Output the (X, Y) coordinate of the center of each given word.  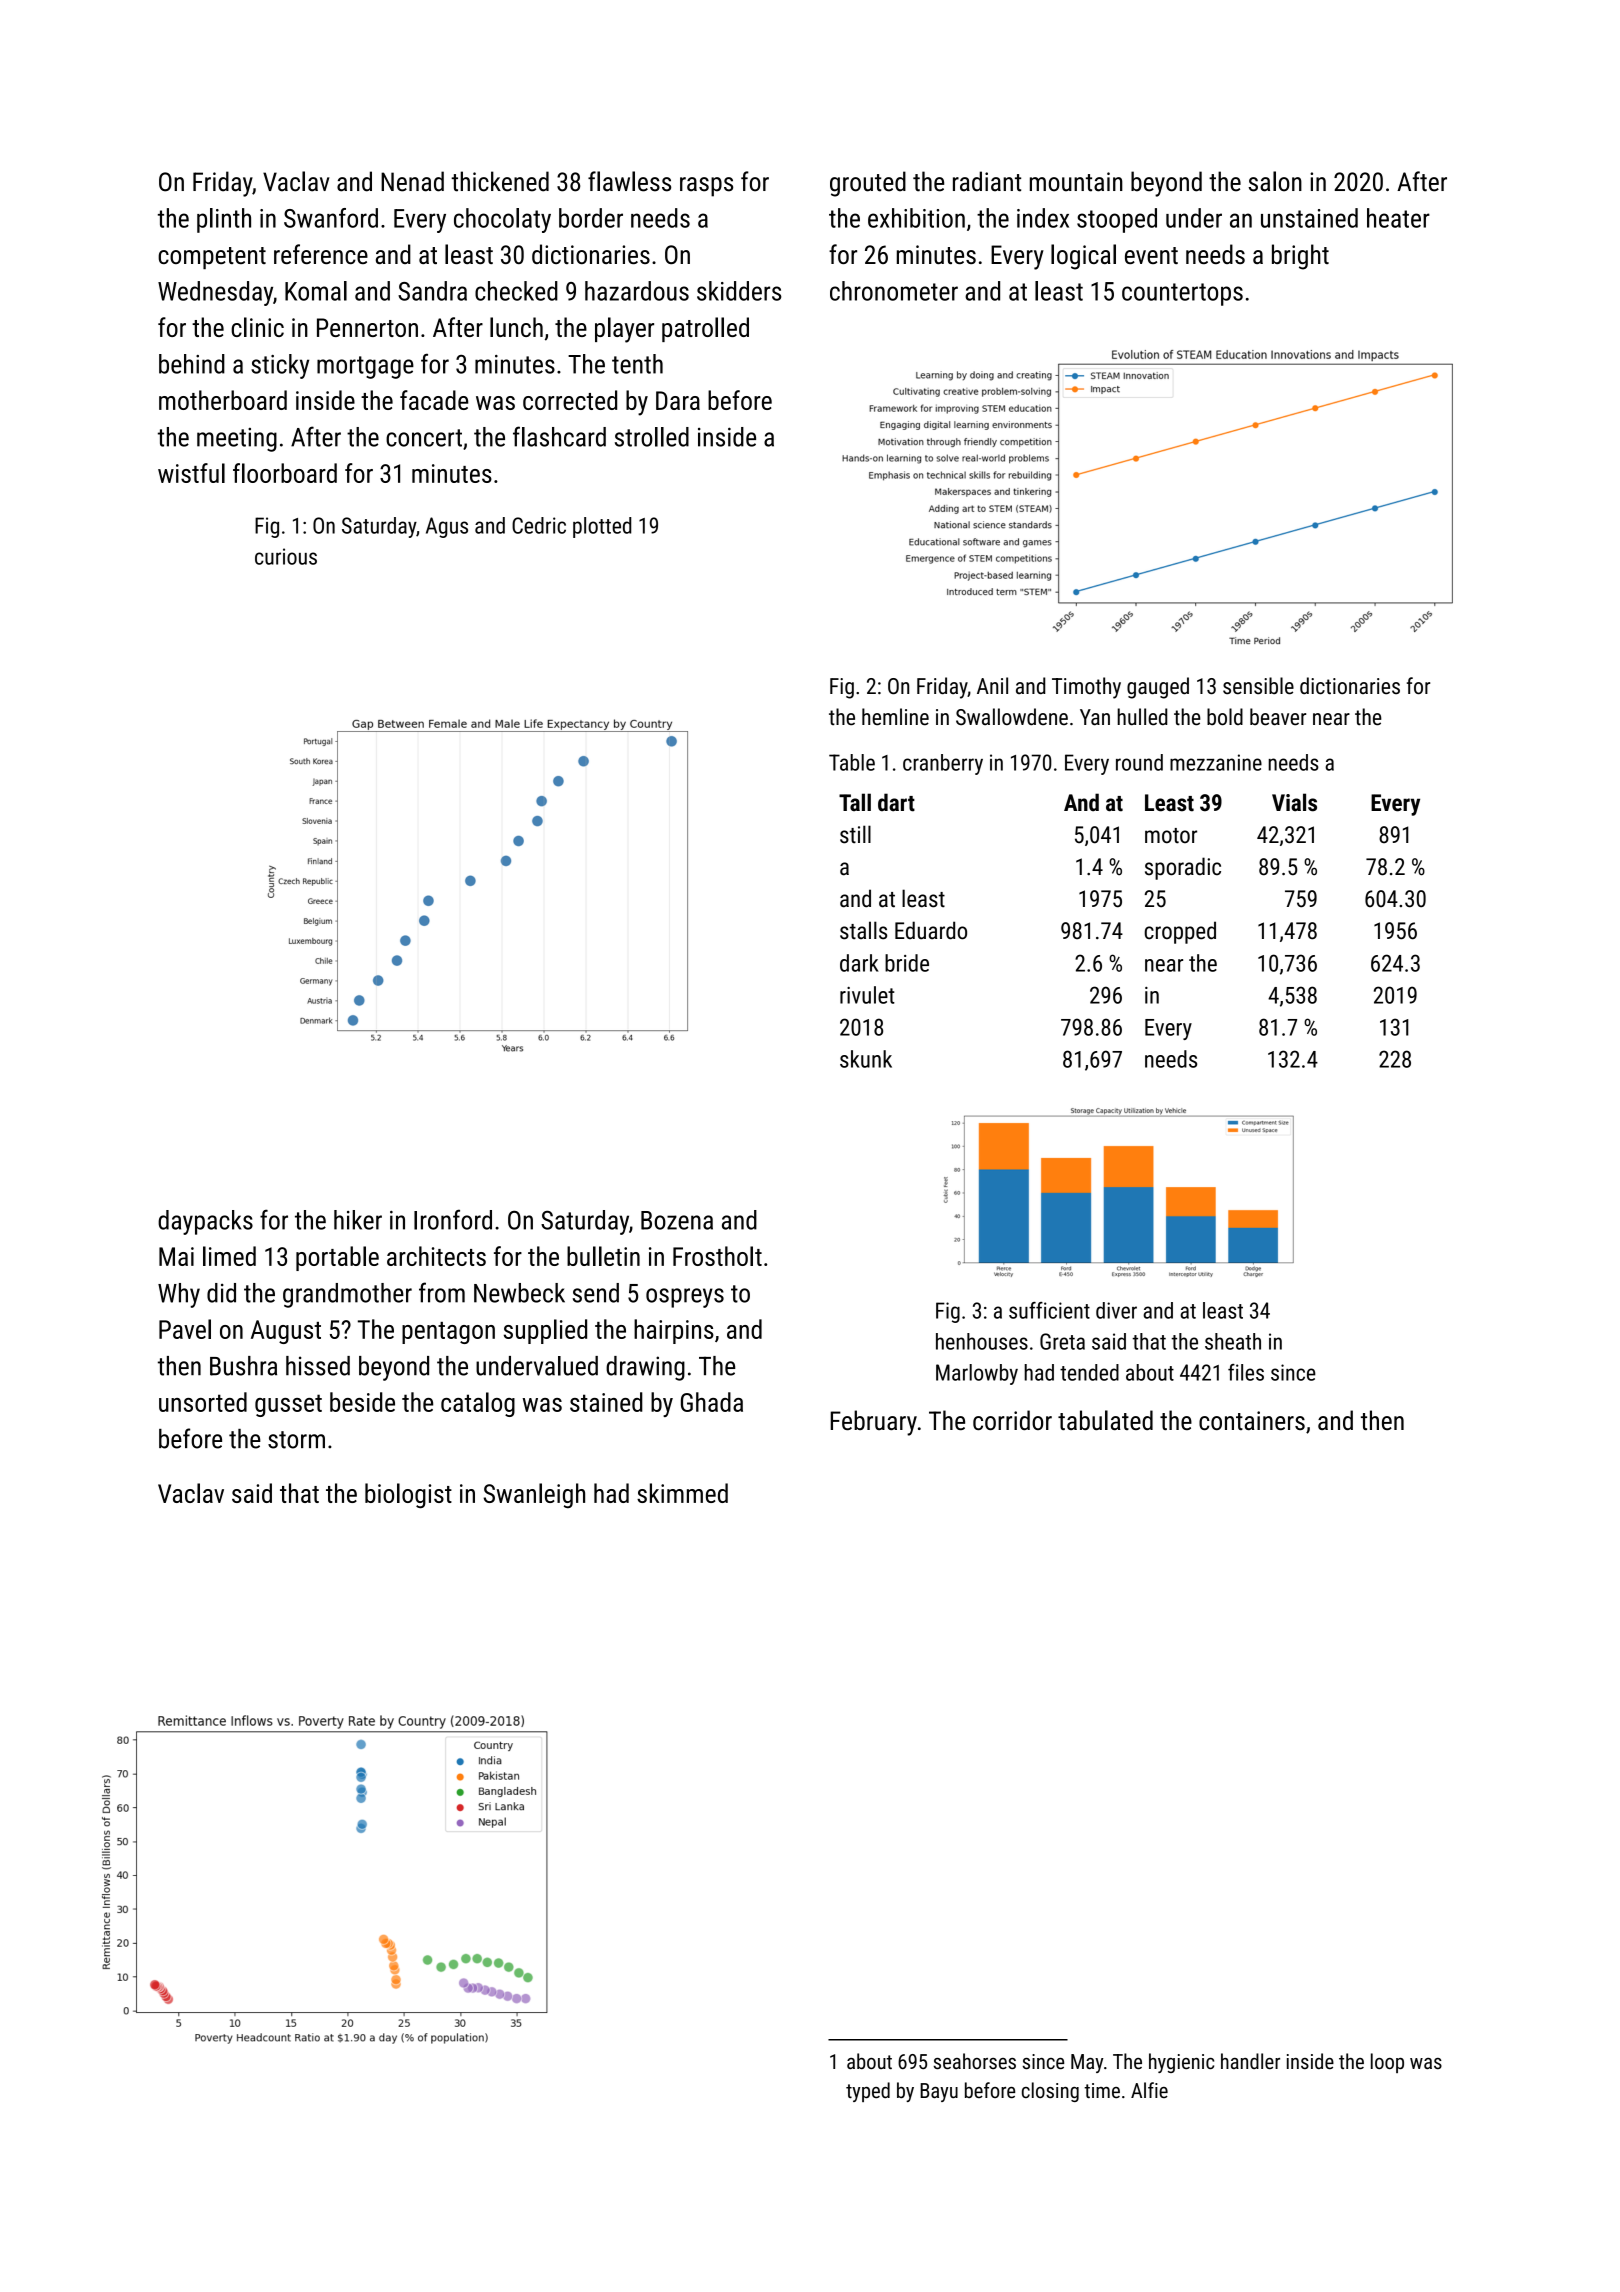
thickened (500, 181)
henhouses (982, 1341)
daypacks (205, 1222)
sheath (1233, 1341)
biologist (408, 1496)
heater (1398, 218)
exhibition (916, 218)
